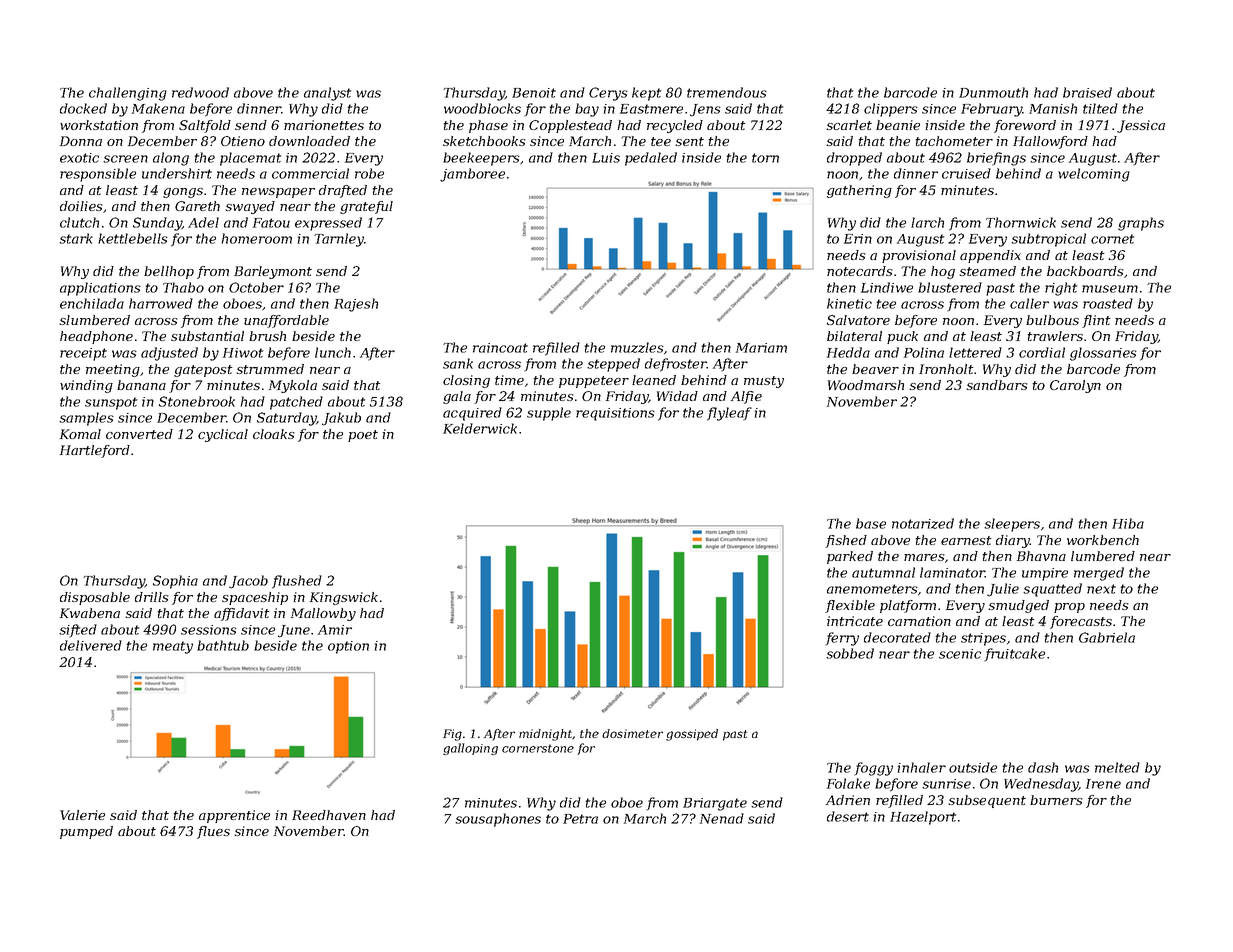 This image has width=1233, height=952. What do you see at coordinates (1128, 523) in the image?
I see `Hiba` at bounding box center [1128, 523].
